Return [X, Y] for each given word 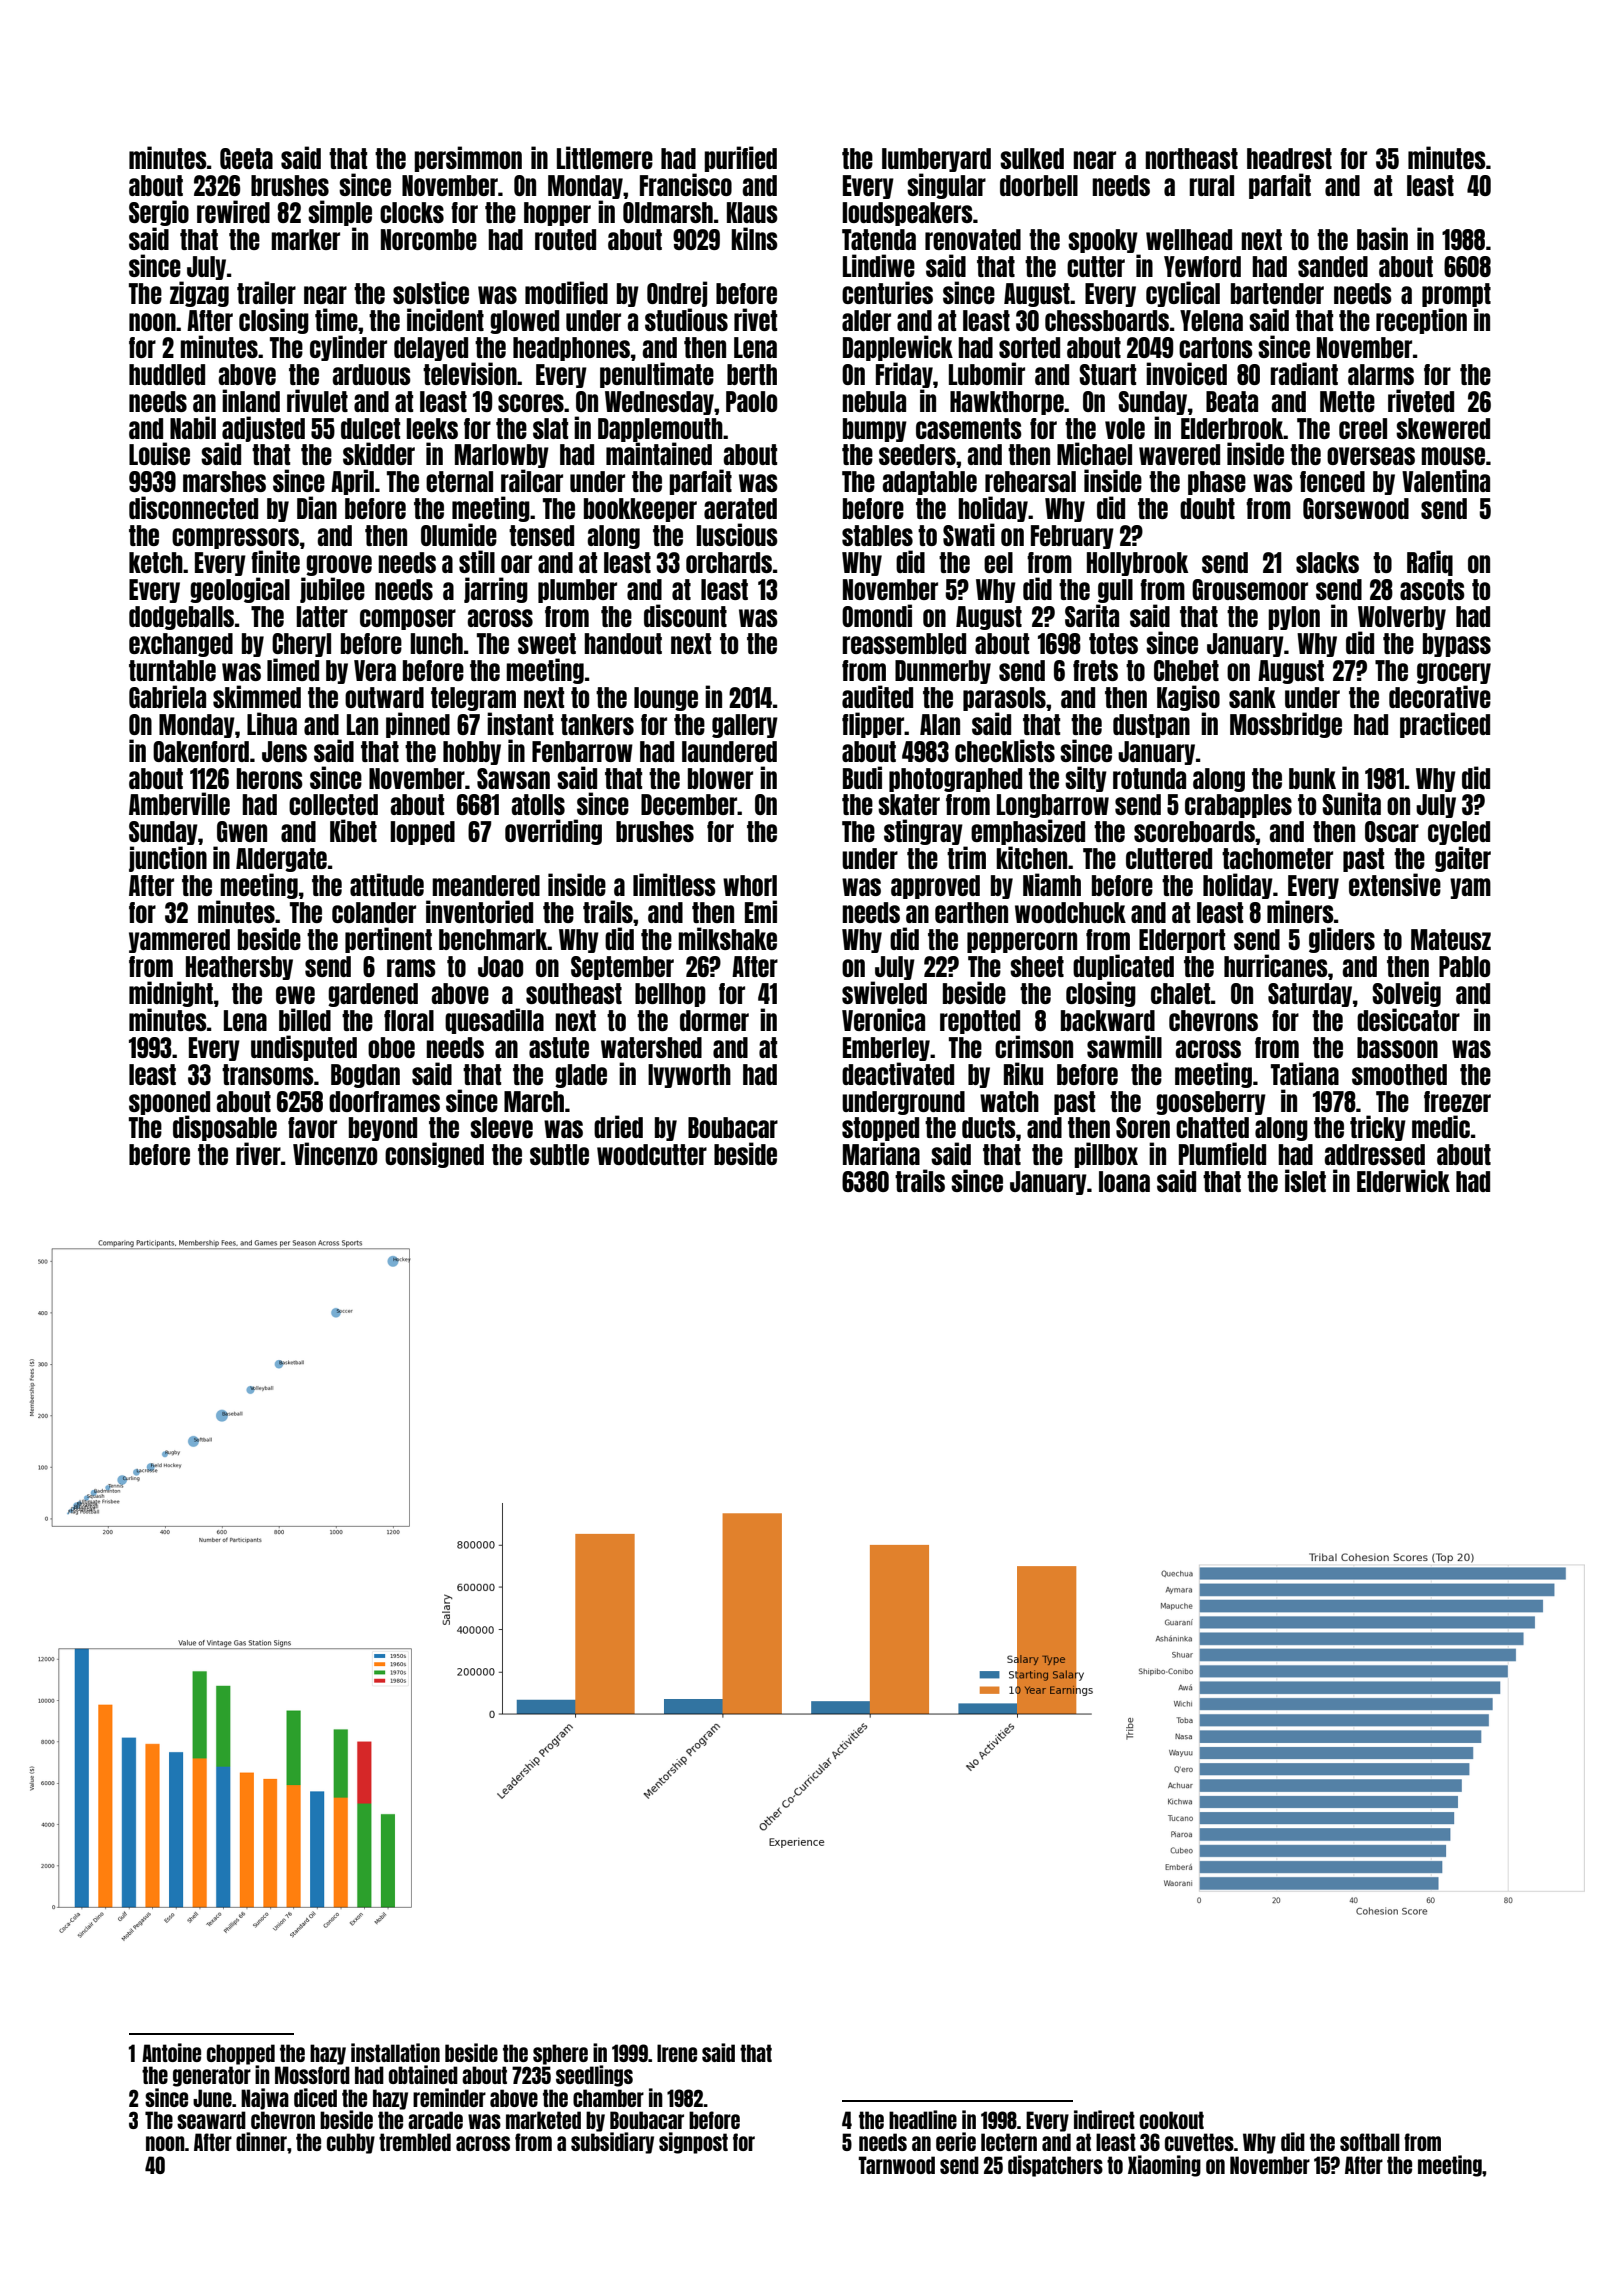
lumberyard [936, 160]
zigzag [199, 294]
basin [1382, 238]
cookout [1172, 2120]
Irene [677, 2053]
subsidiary [612, 2143]
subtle [559, 1154]
